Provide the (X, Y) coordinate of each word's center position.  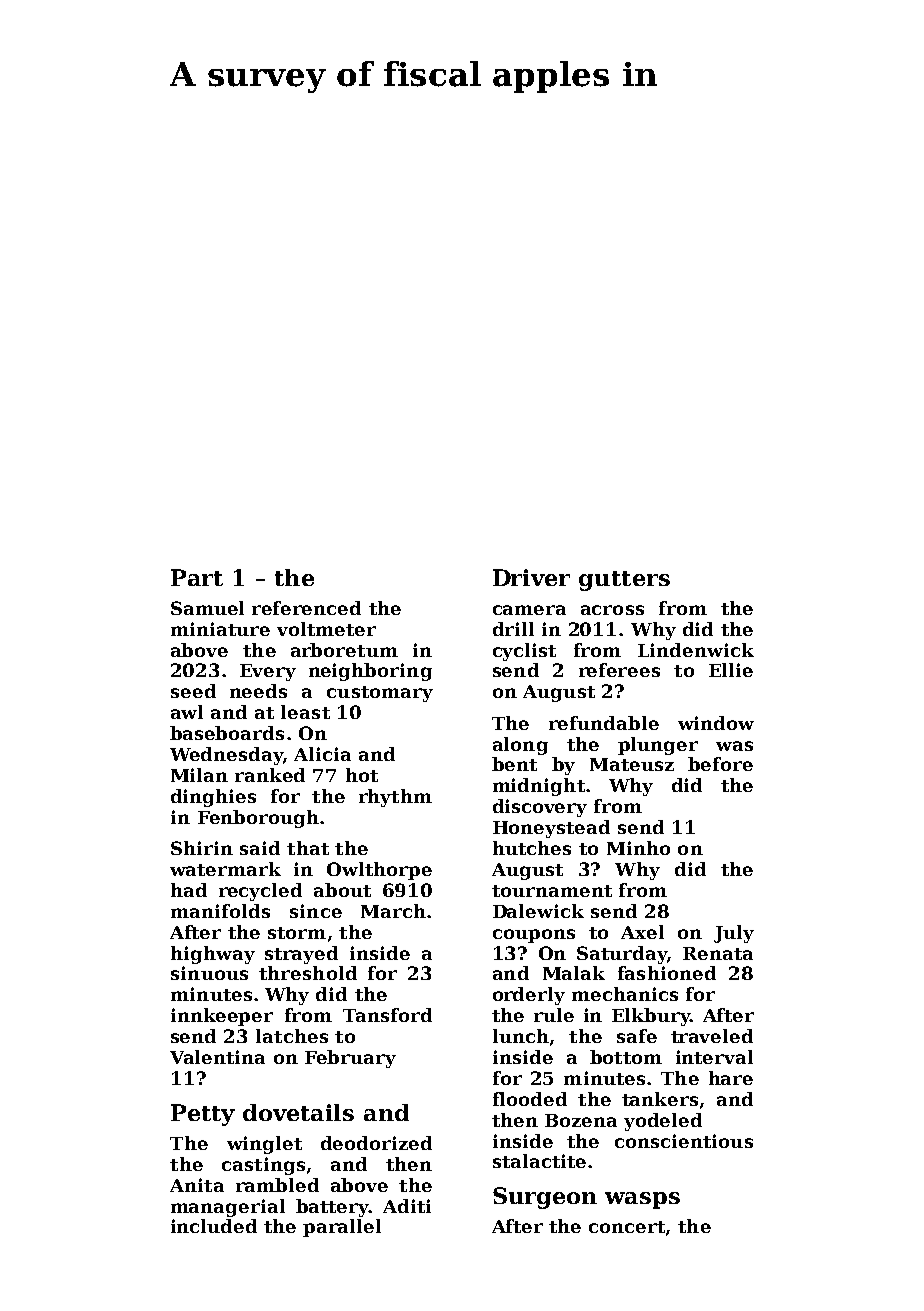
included (214, 1226)
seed (193, 691)
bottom (626, 1057)
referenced (306, 608)
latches (292, 1036)
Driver (531, 577)
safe (637, 1036)
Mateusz (632, 764)
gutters (624, 581)
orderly (529, 996)
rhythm (395, 798)
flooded (530, 1099)
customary (380, 694)
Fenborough (258, 819)
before (720, 764)
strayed (301, 955)
